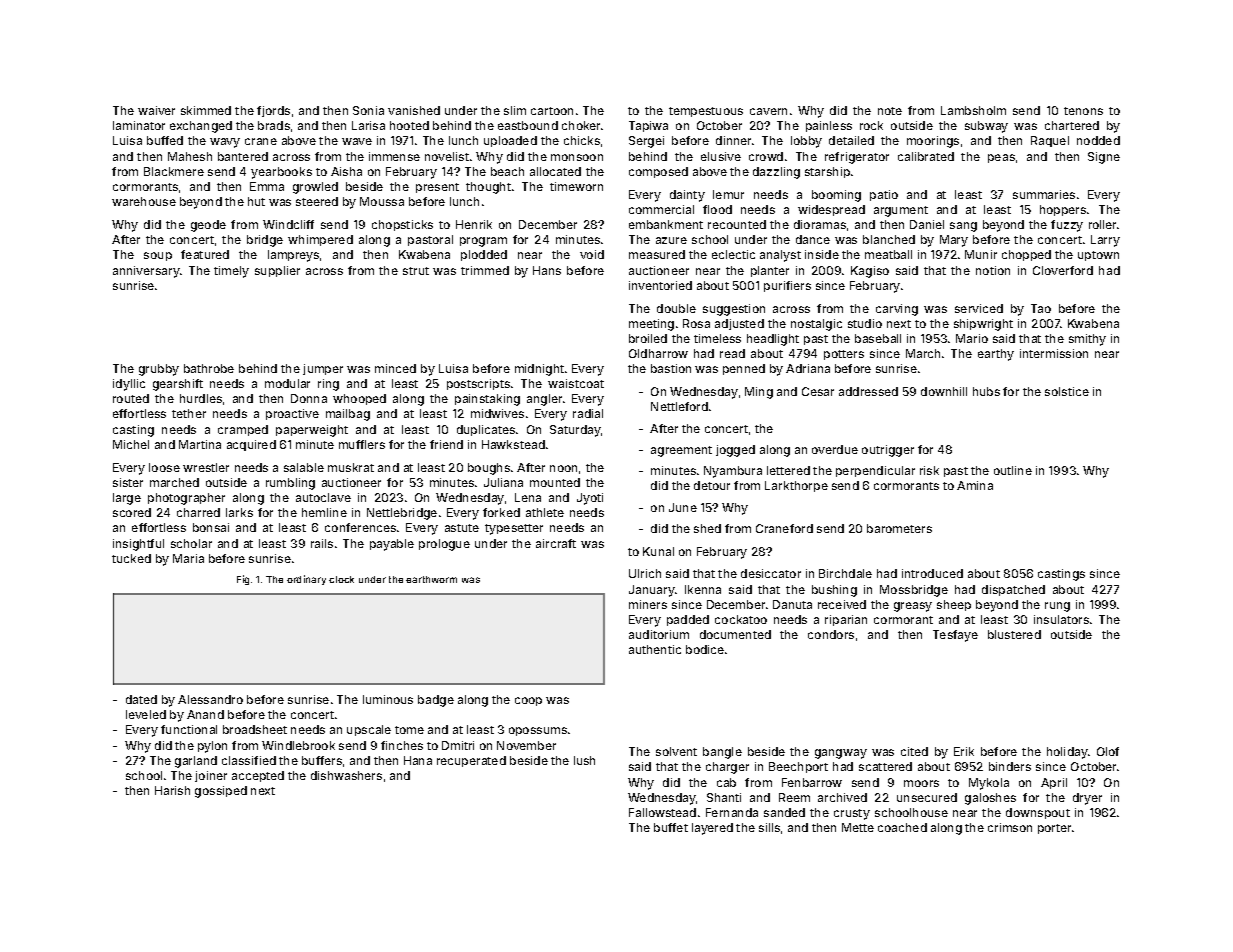 This screenshot has height=952, width=1233. Describe the element at coordinates (131, 558) in the screenshot. I see `tucked` at that location.
